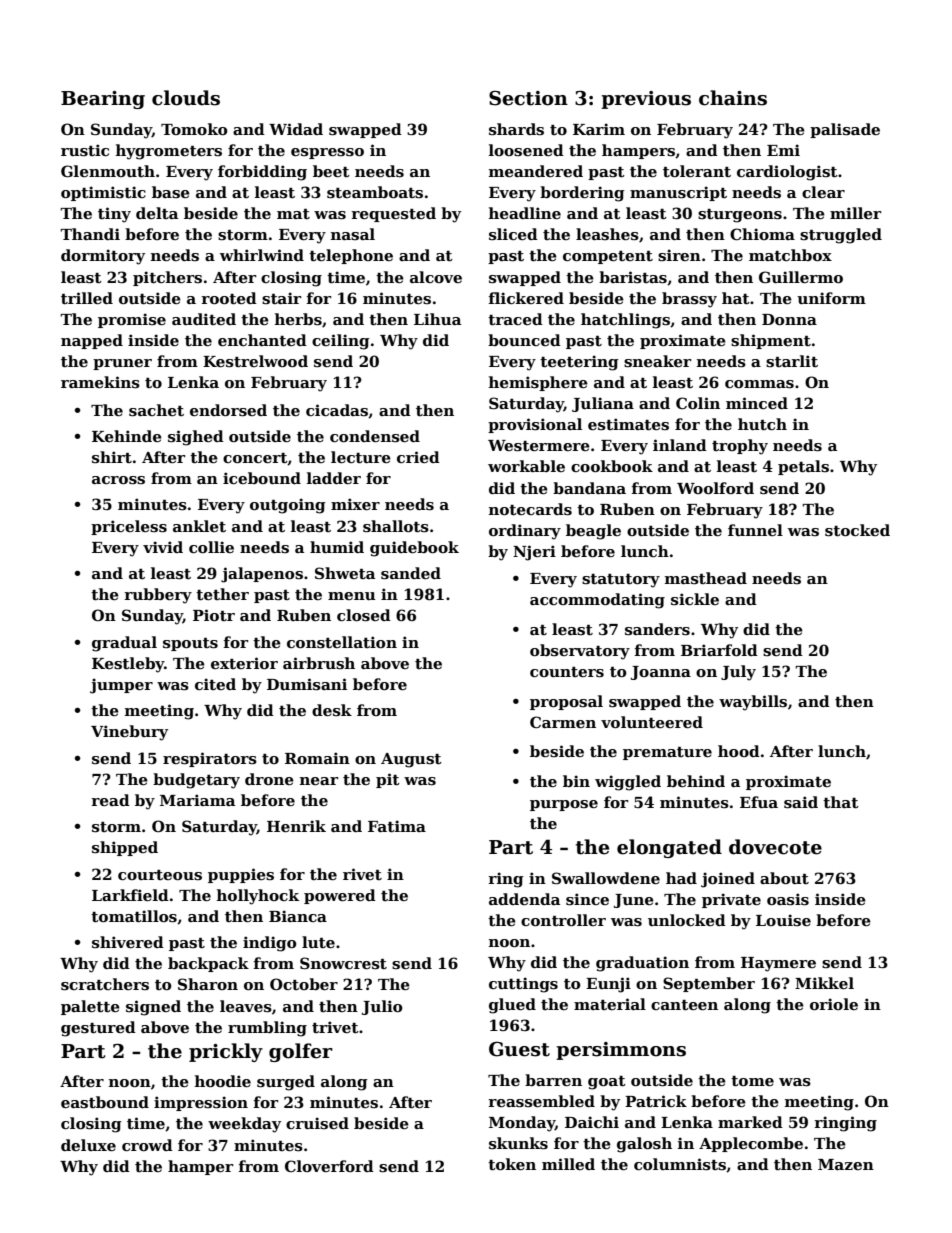 This image has height=1233, width=952. What do you see at coordinates (329, 1166) in the image?
I see `Cloverford` at bounding box center [329, 1166].
